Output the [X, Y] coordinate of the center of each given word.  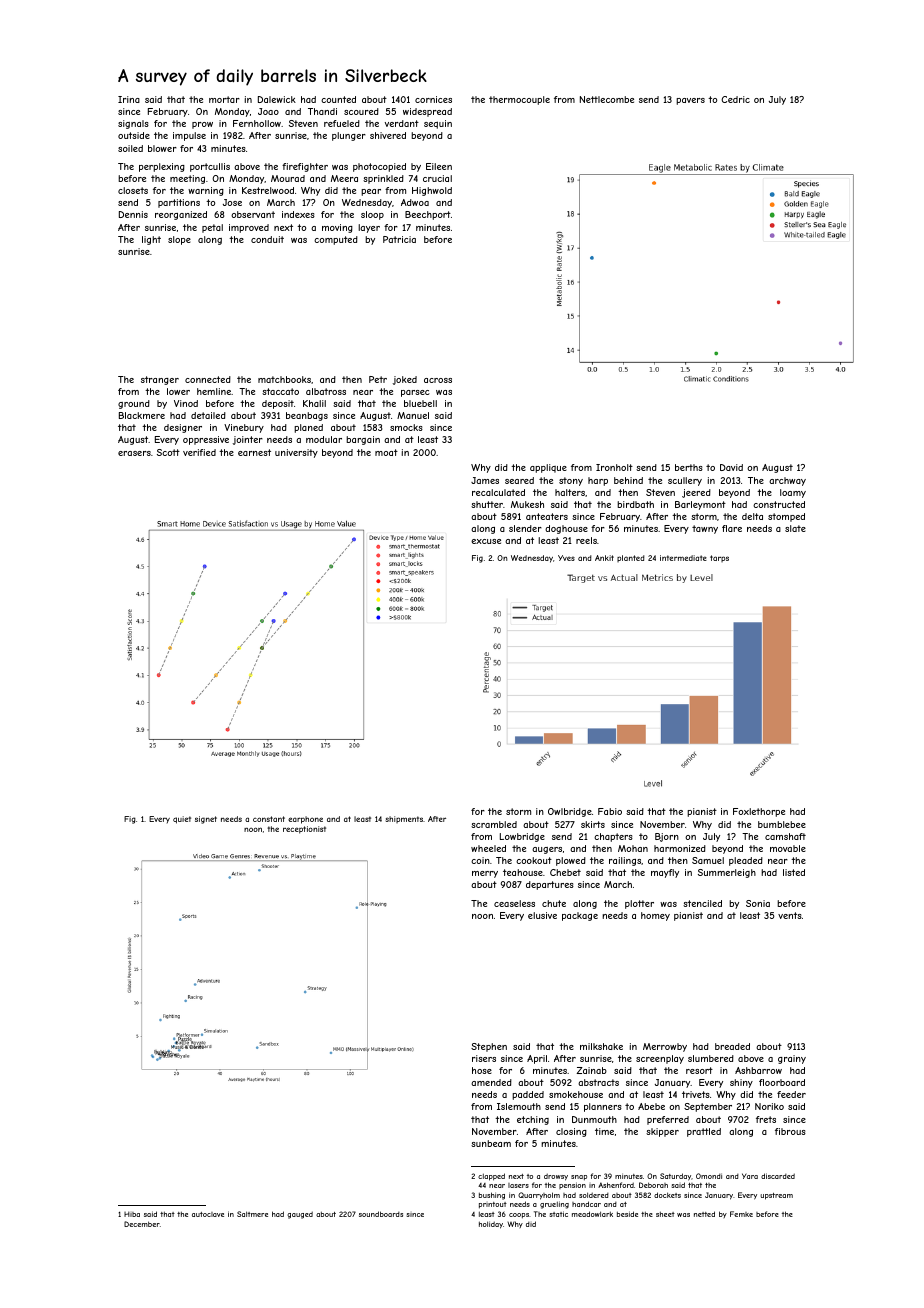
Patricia [399, 239]
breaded [732, 1046]
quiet [182, 820]
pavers [690, 101]
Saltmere [252, 1214]
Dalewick [277, 99]
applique [548, 468]
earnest [254, 452]
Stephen [489, 1047]
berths [689, 467]
